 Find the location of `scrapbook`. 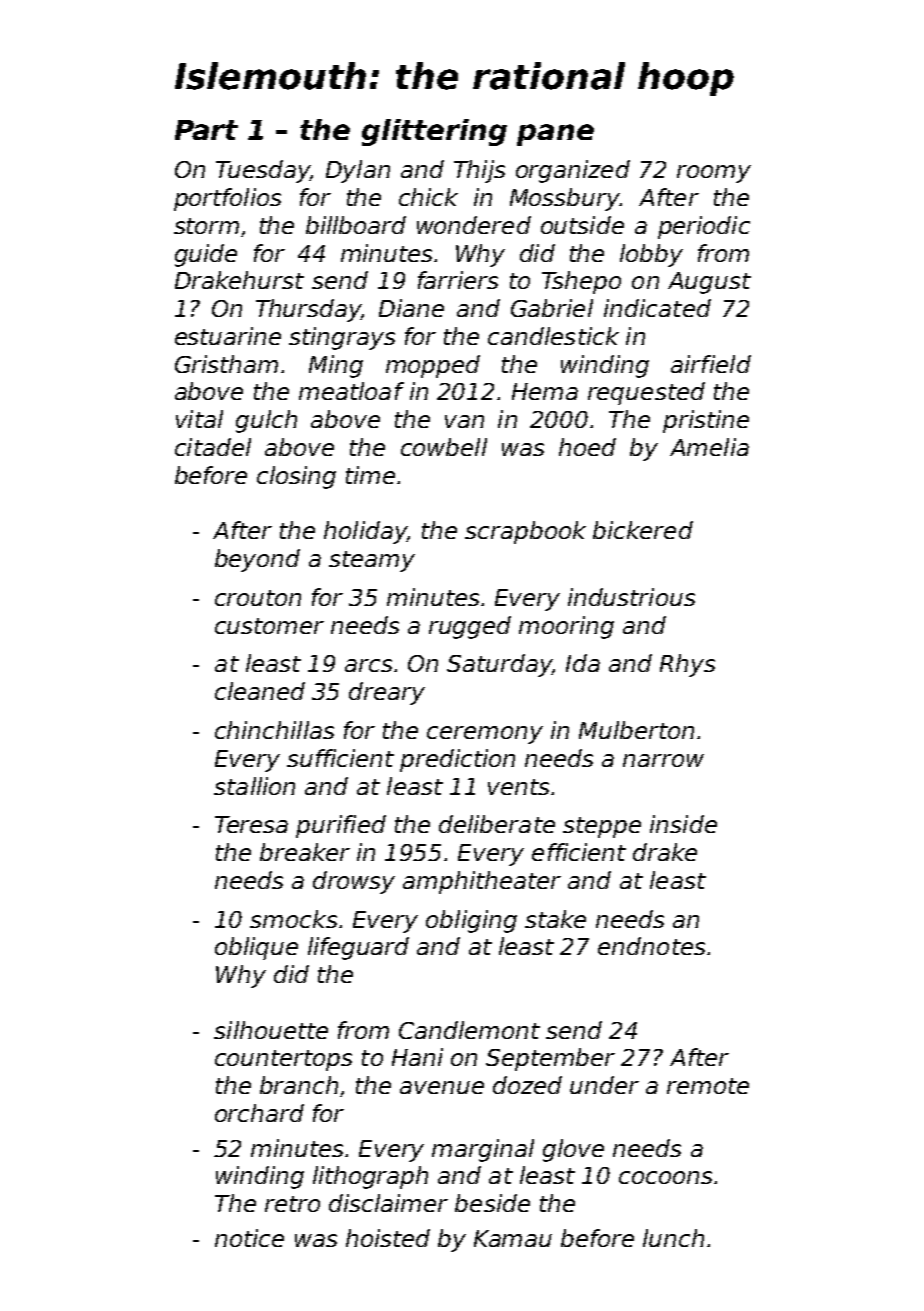

scrapbook is located at coordinates (525, 532).
